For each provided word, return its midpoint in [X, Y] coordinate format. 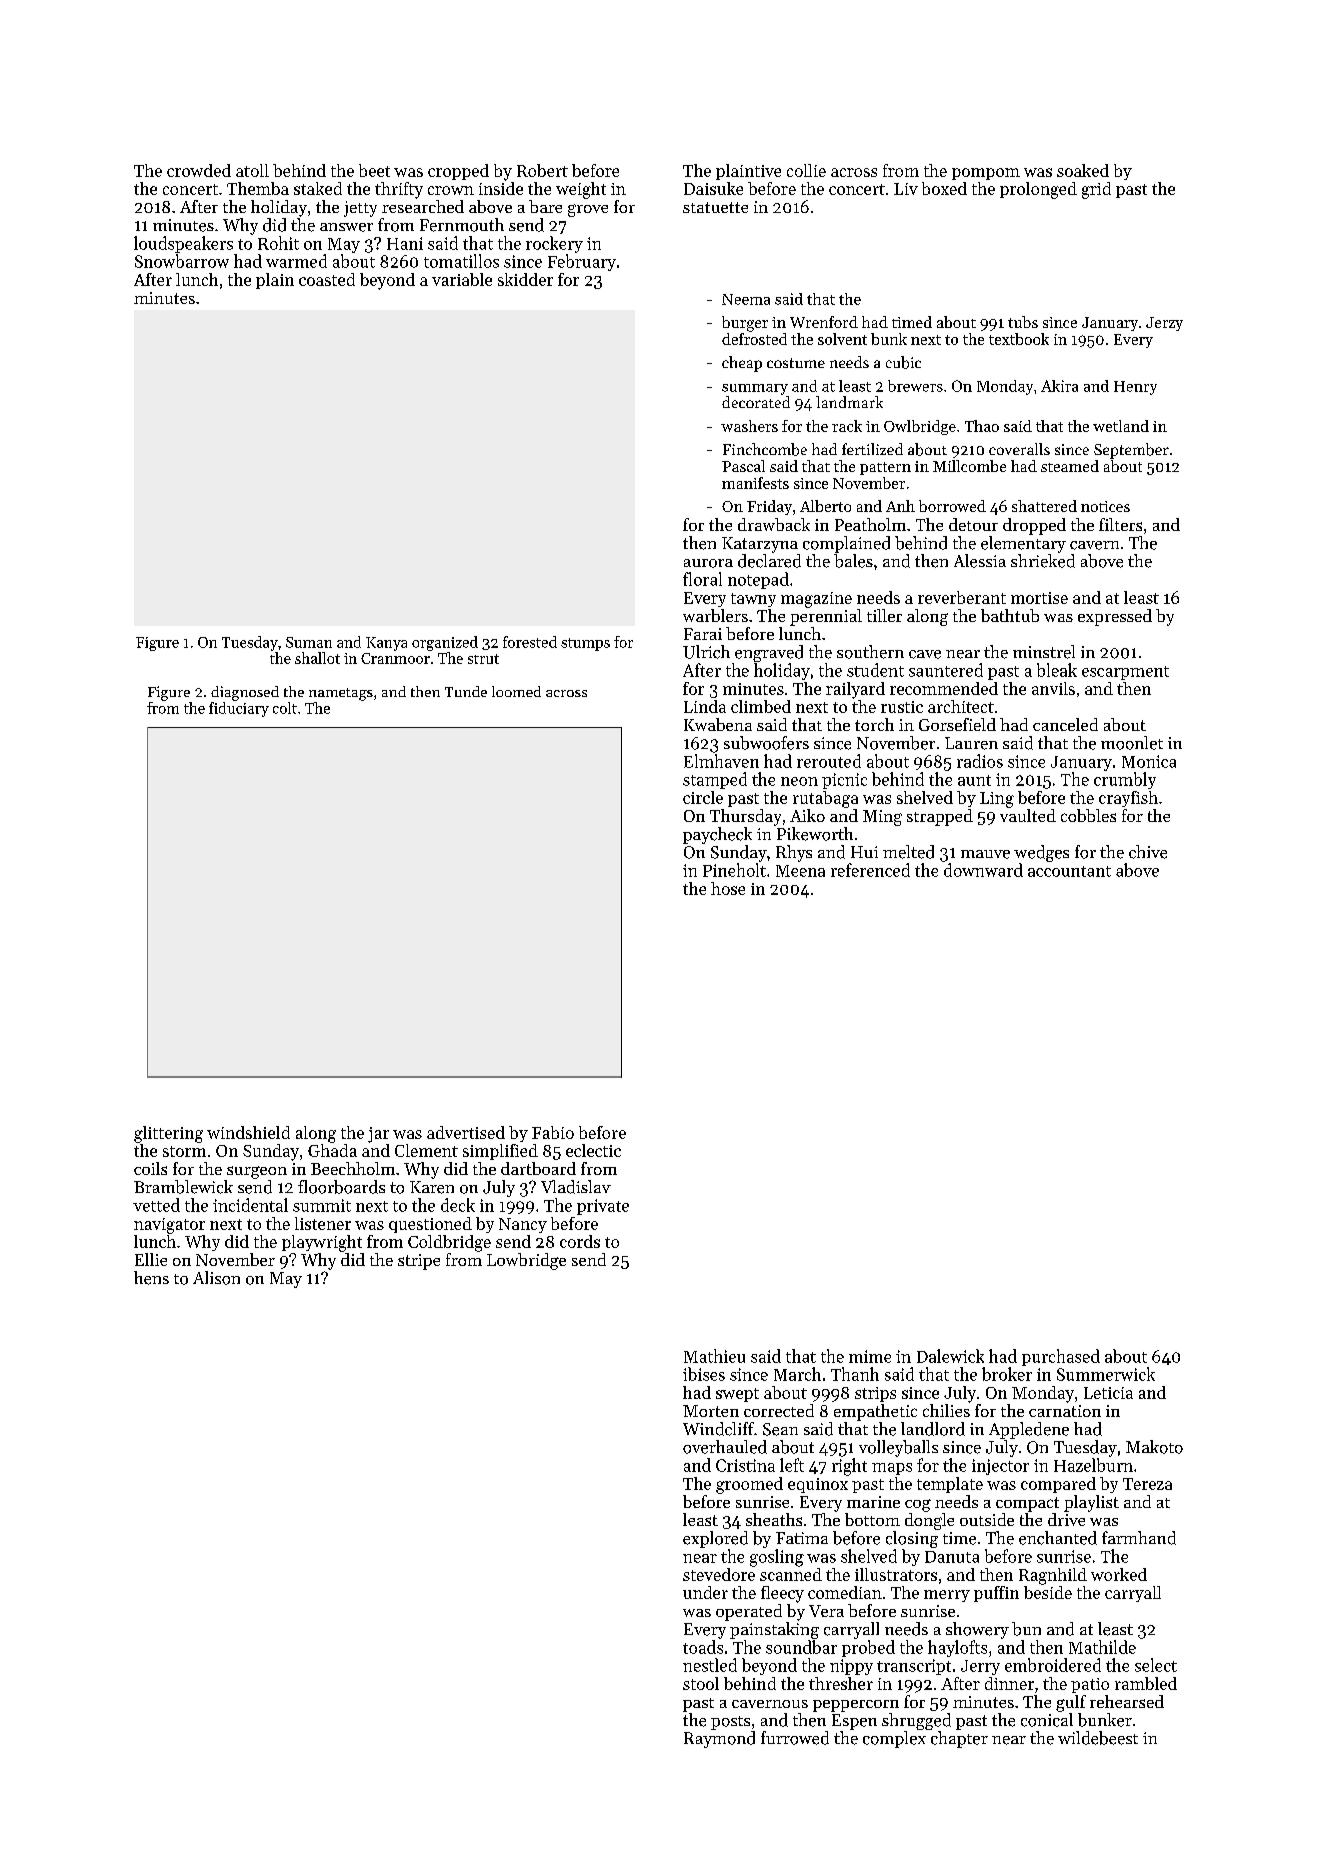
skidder [525, 279]
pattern [885, 468]
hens [151, 1278]
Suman [309, 642]
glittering [168, 1134]
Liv [906, 189]
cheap [742, 364]
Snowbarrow [182, 261]
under [705, 1592]
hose [728, 888]
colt [285, 708]
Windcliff [718, 1429]
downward [983, 870]
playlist [1091, 1503]
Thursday [745, 817]
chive [1148, 852]
